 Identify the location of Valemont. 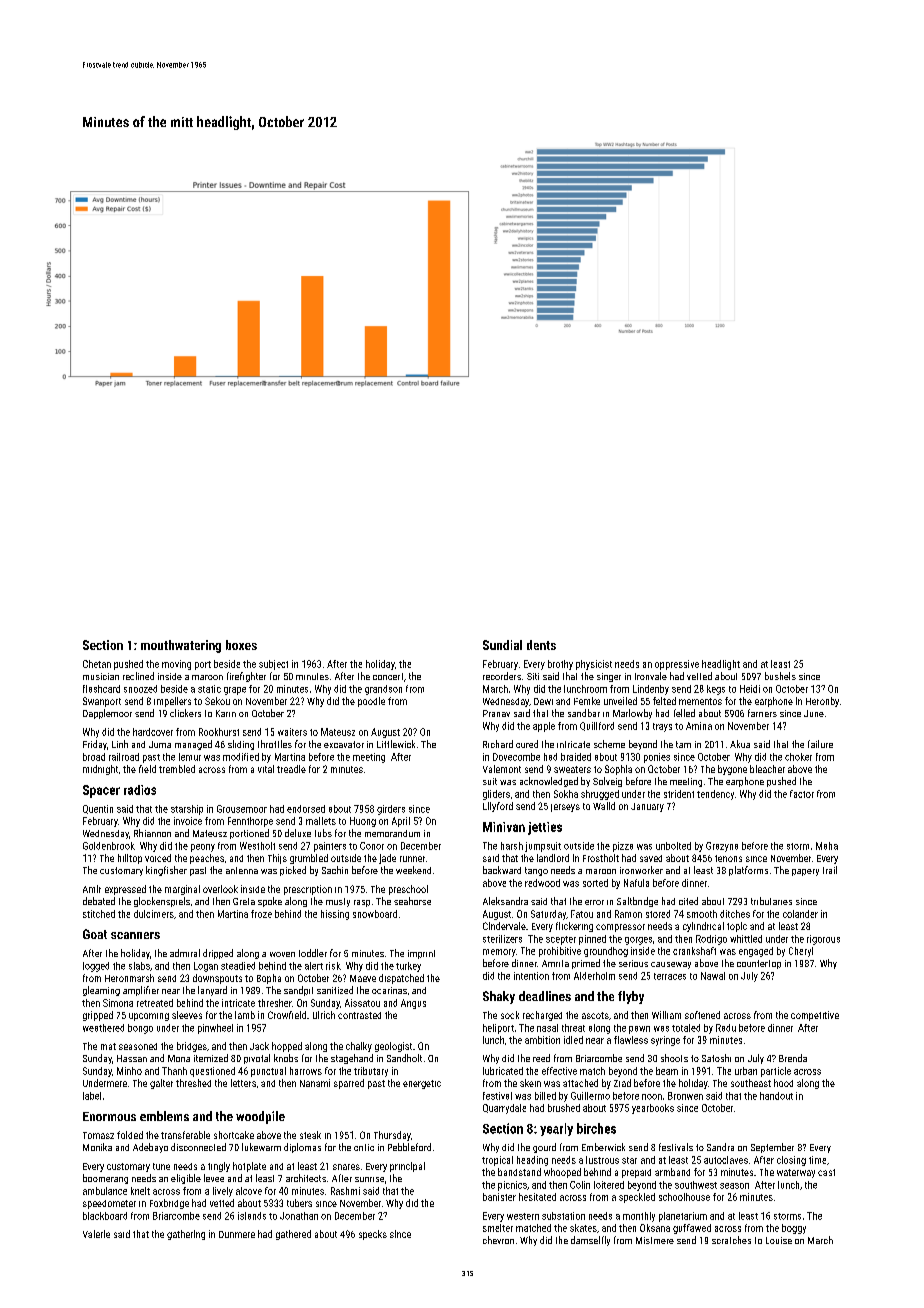
(502, 769).
